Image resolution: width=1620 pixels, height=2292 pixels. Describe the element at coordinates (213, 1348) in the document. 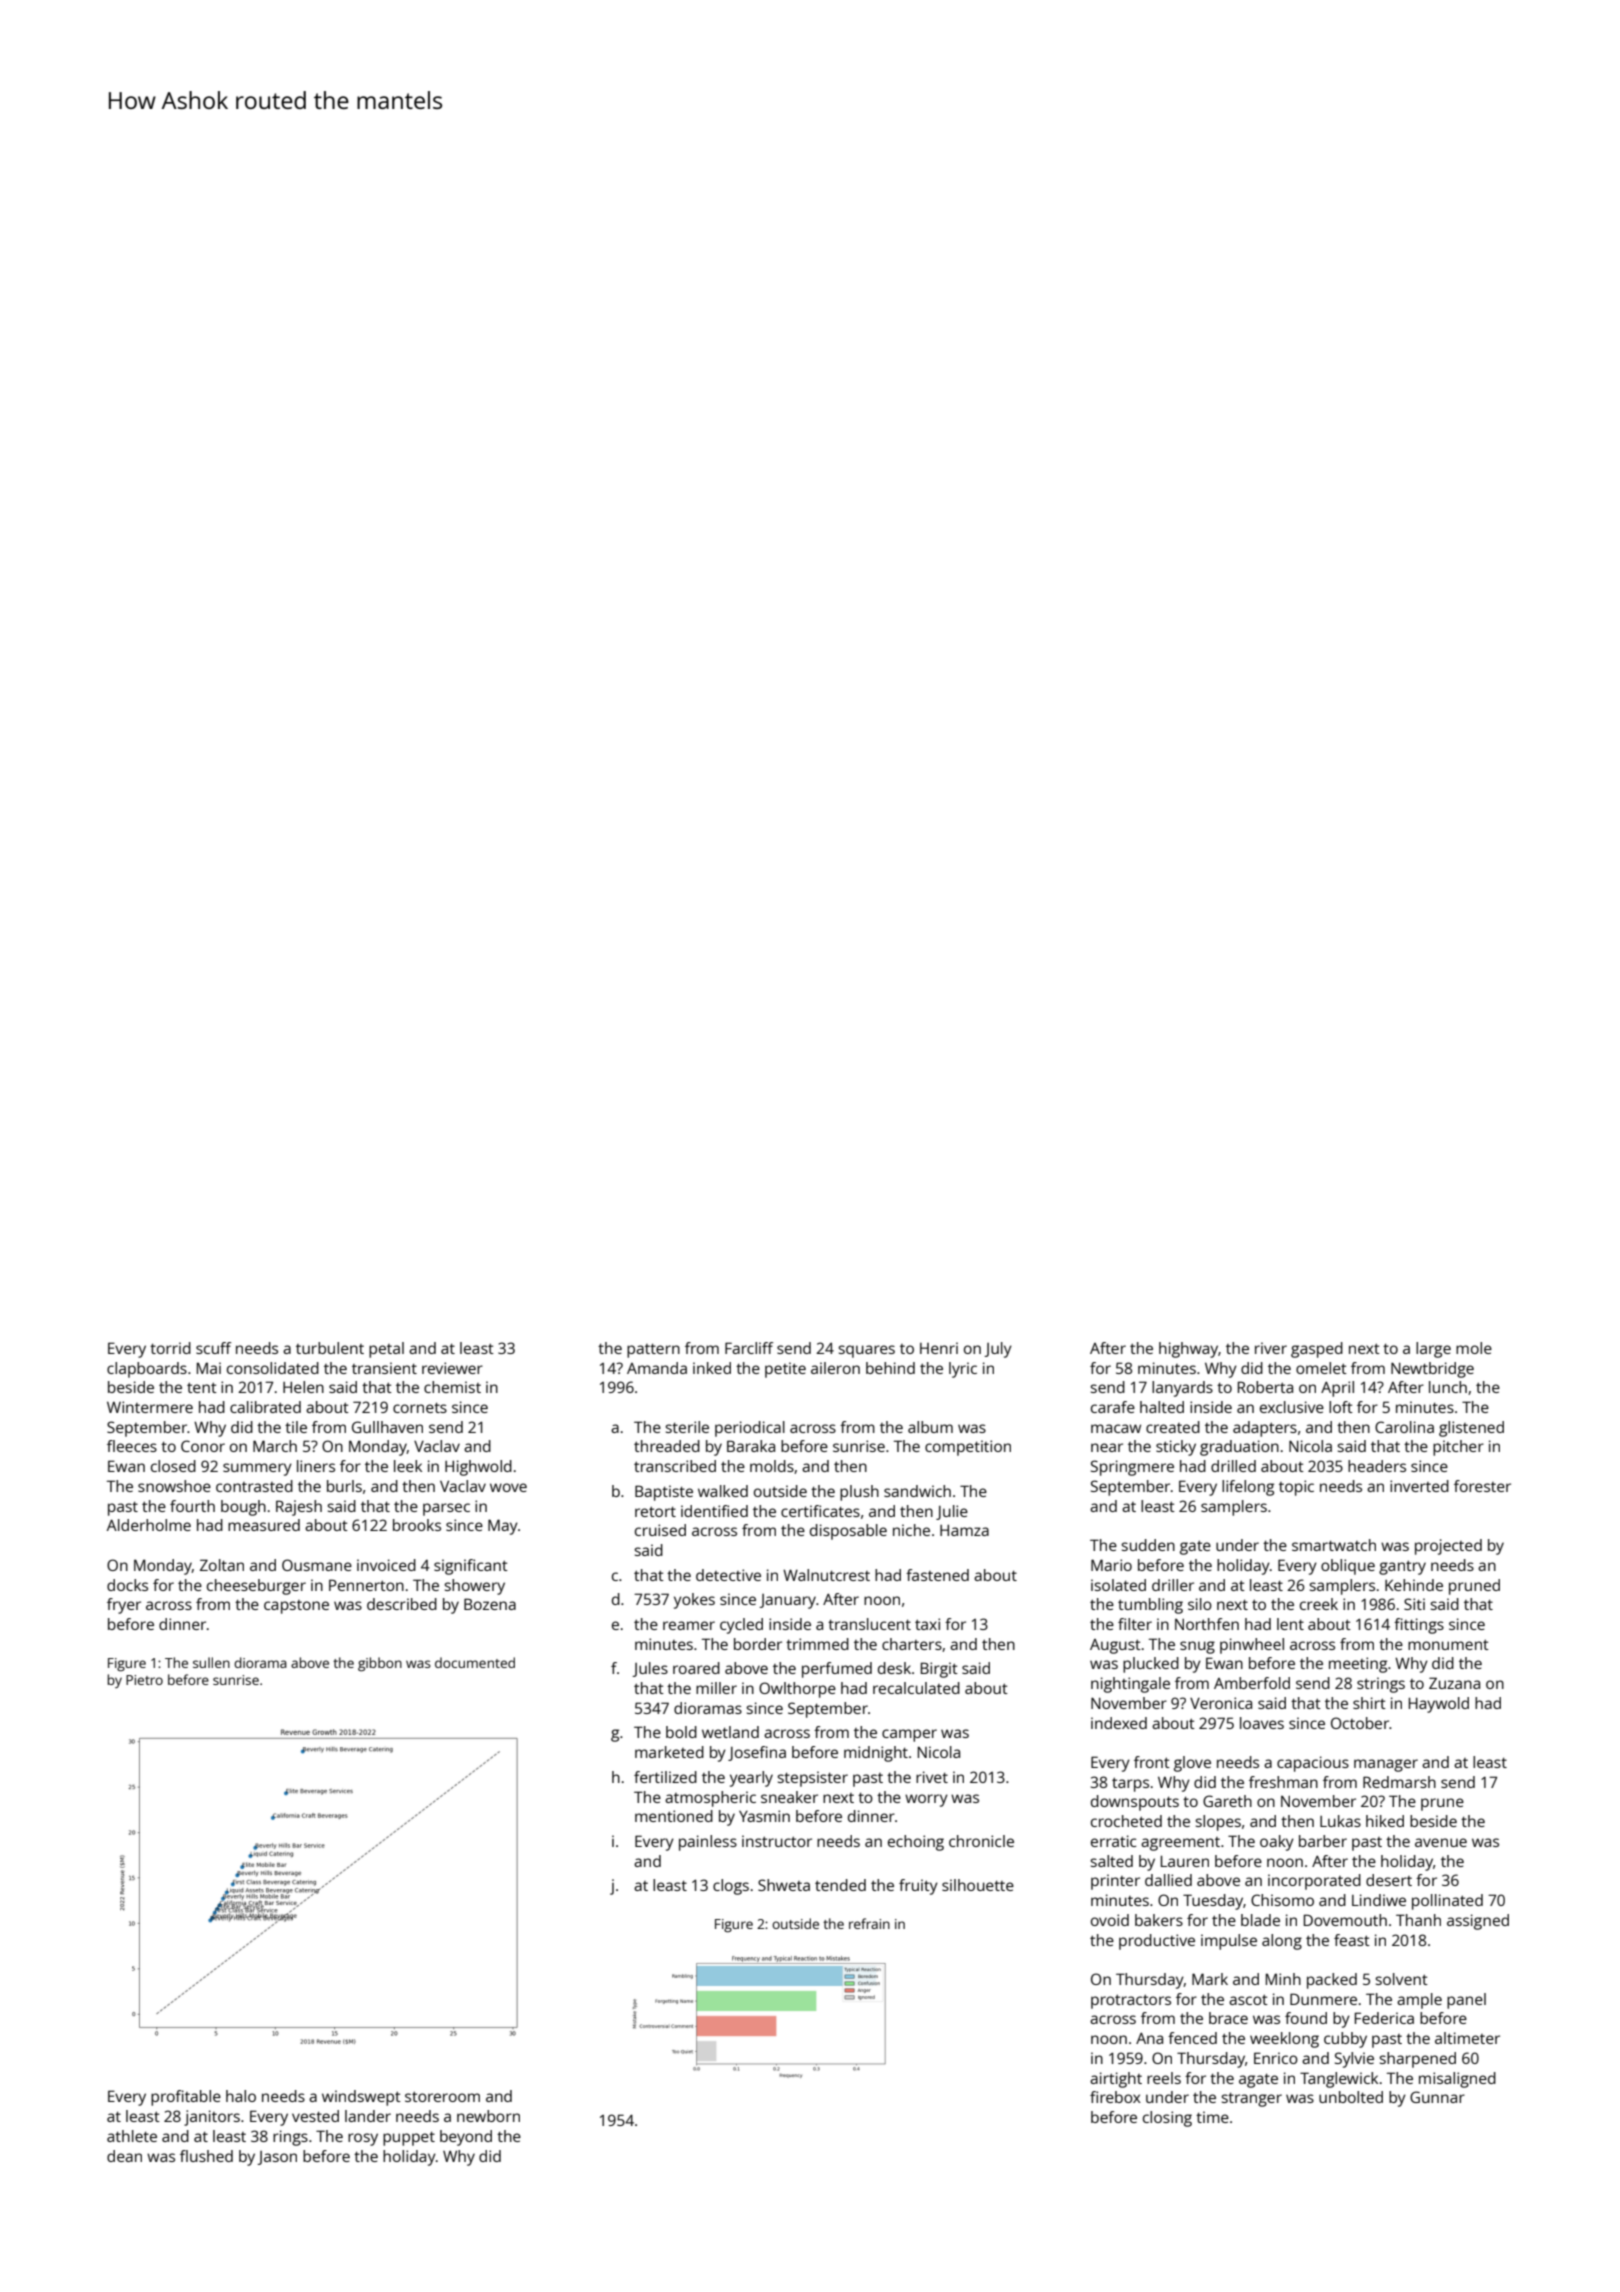

I see `scuff` at that location.
